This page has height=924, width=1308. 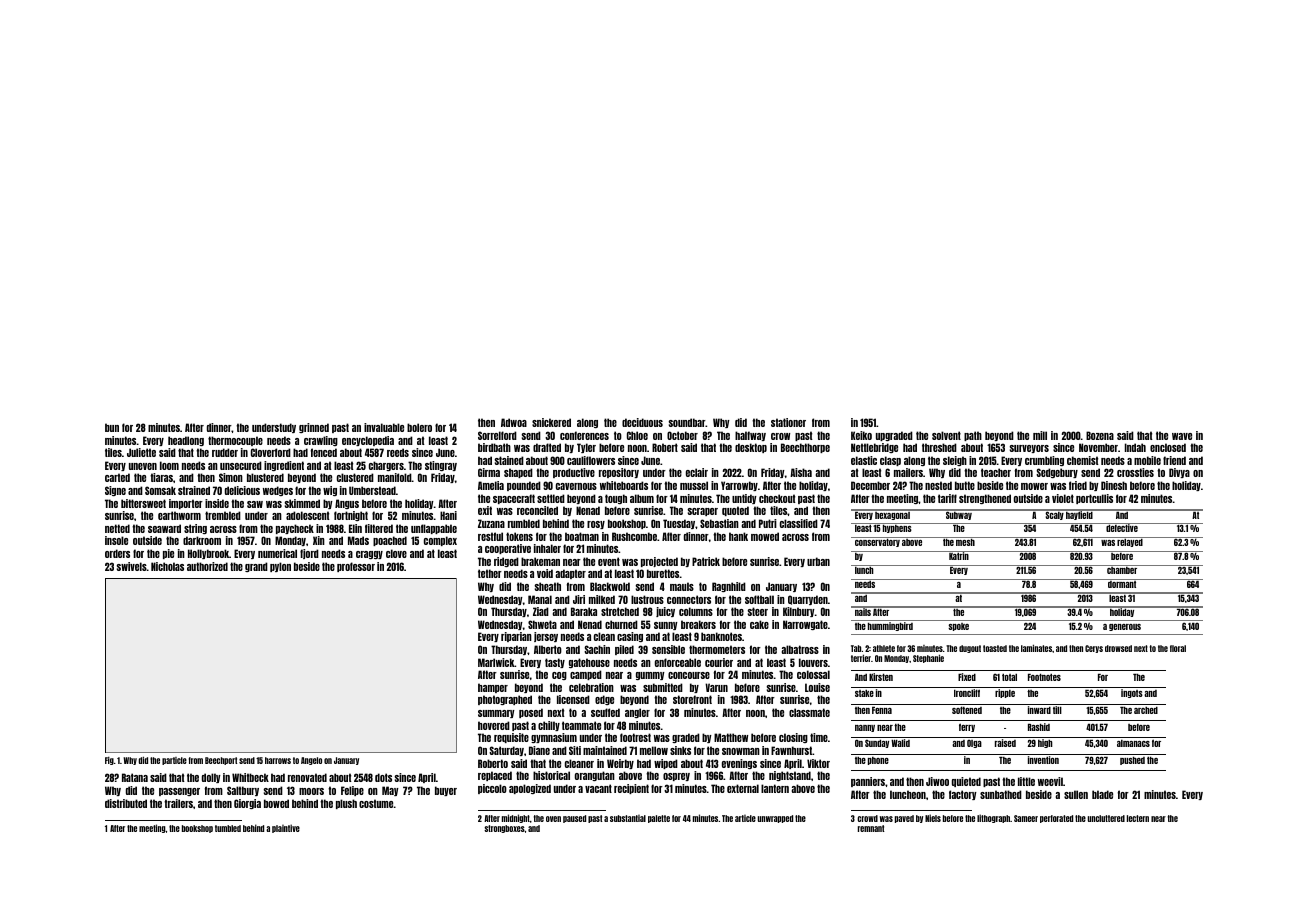 What do you see at coordinates (1114, 485) in the page?
I see `Dinesh` at bounding box center [1114, 485].
